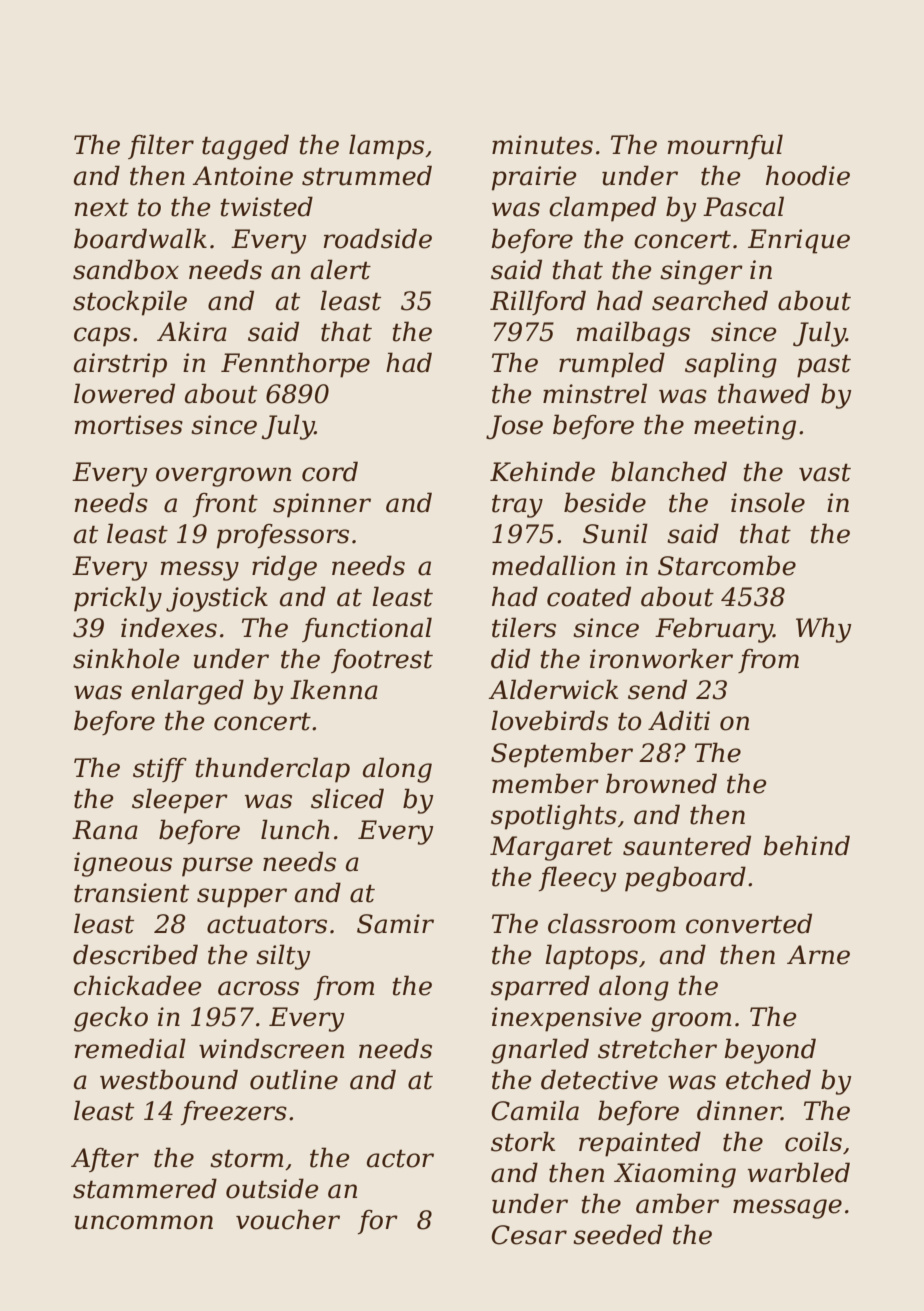  I want to click on did, so click(510, 658).
